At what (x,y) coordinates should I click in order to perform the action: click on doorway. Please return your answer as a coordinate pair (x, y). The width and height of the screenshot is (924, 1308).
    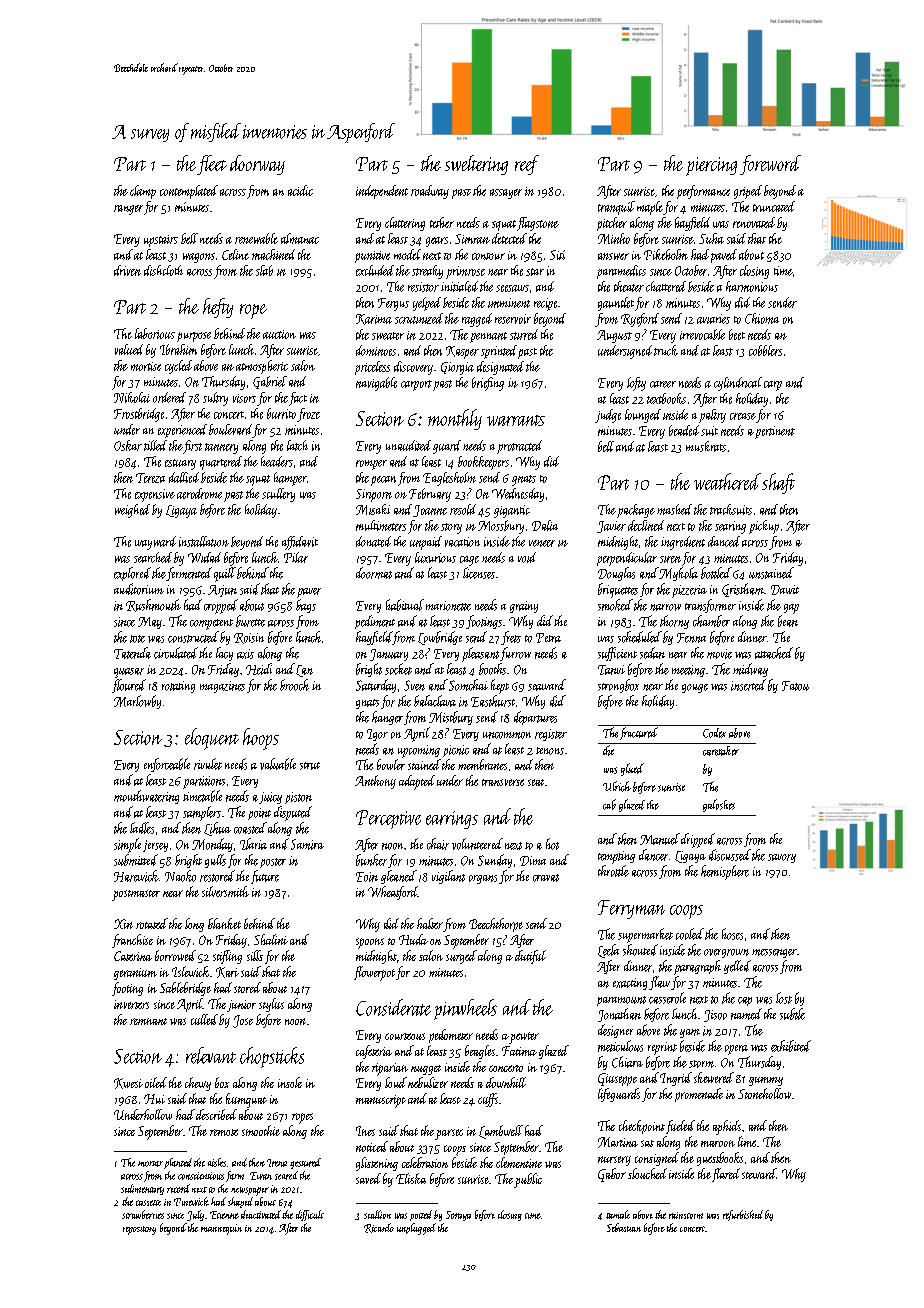
    Looking at the image, I should click on (257, 165).
